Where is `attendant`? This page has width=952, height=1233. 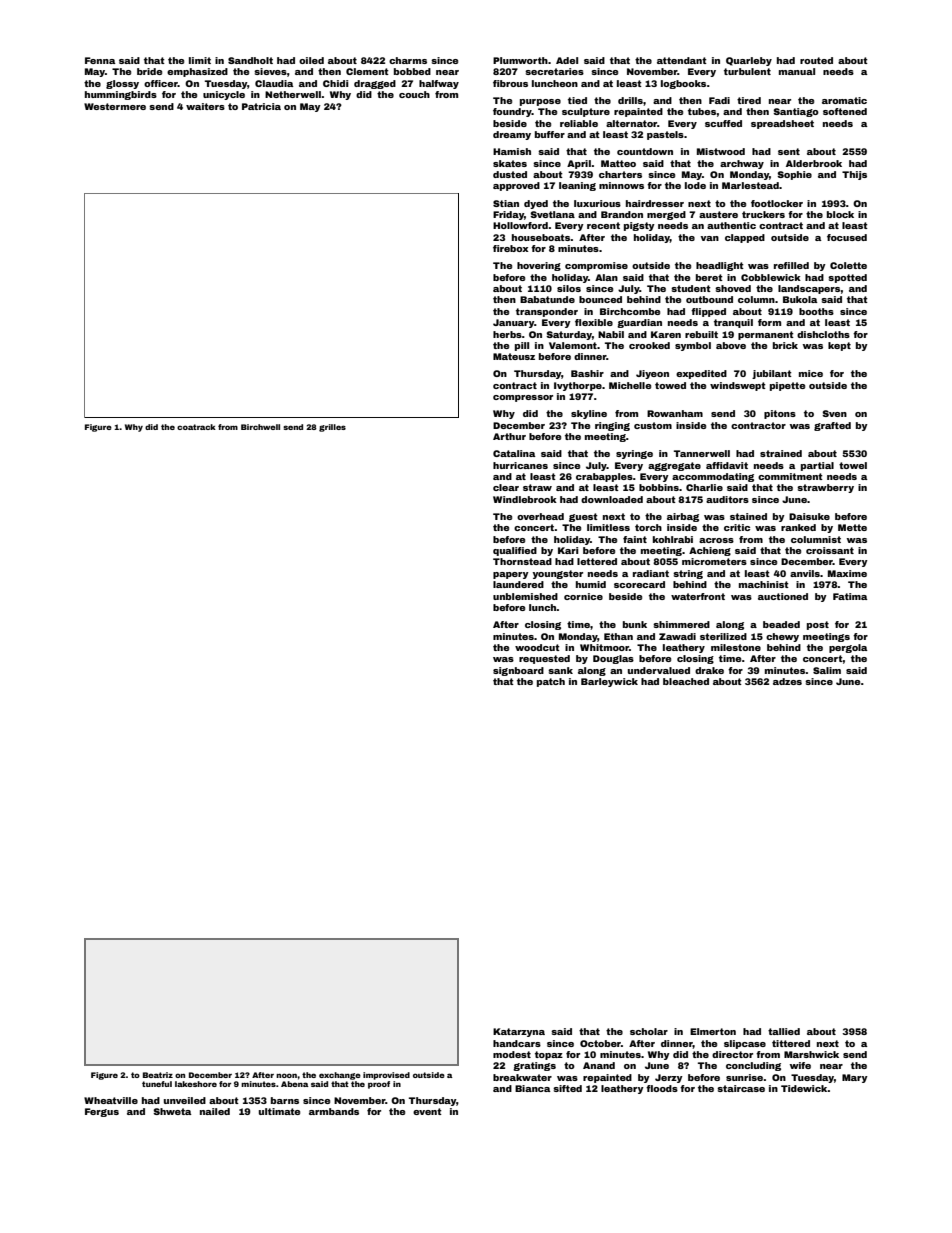 attendant is located at coordinates (682, 60).
